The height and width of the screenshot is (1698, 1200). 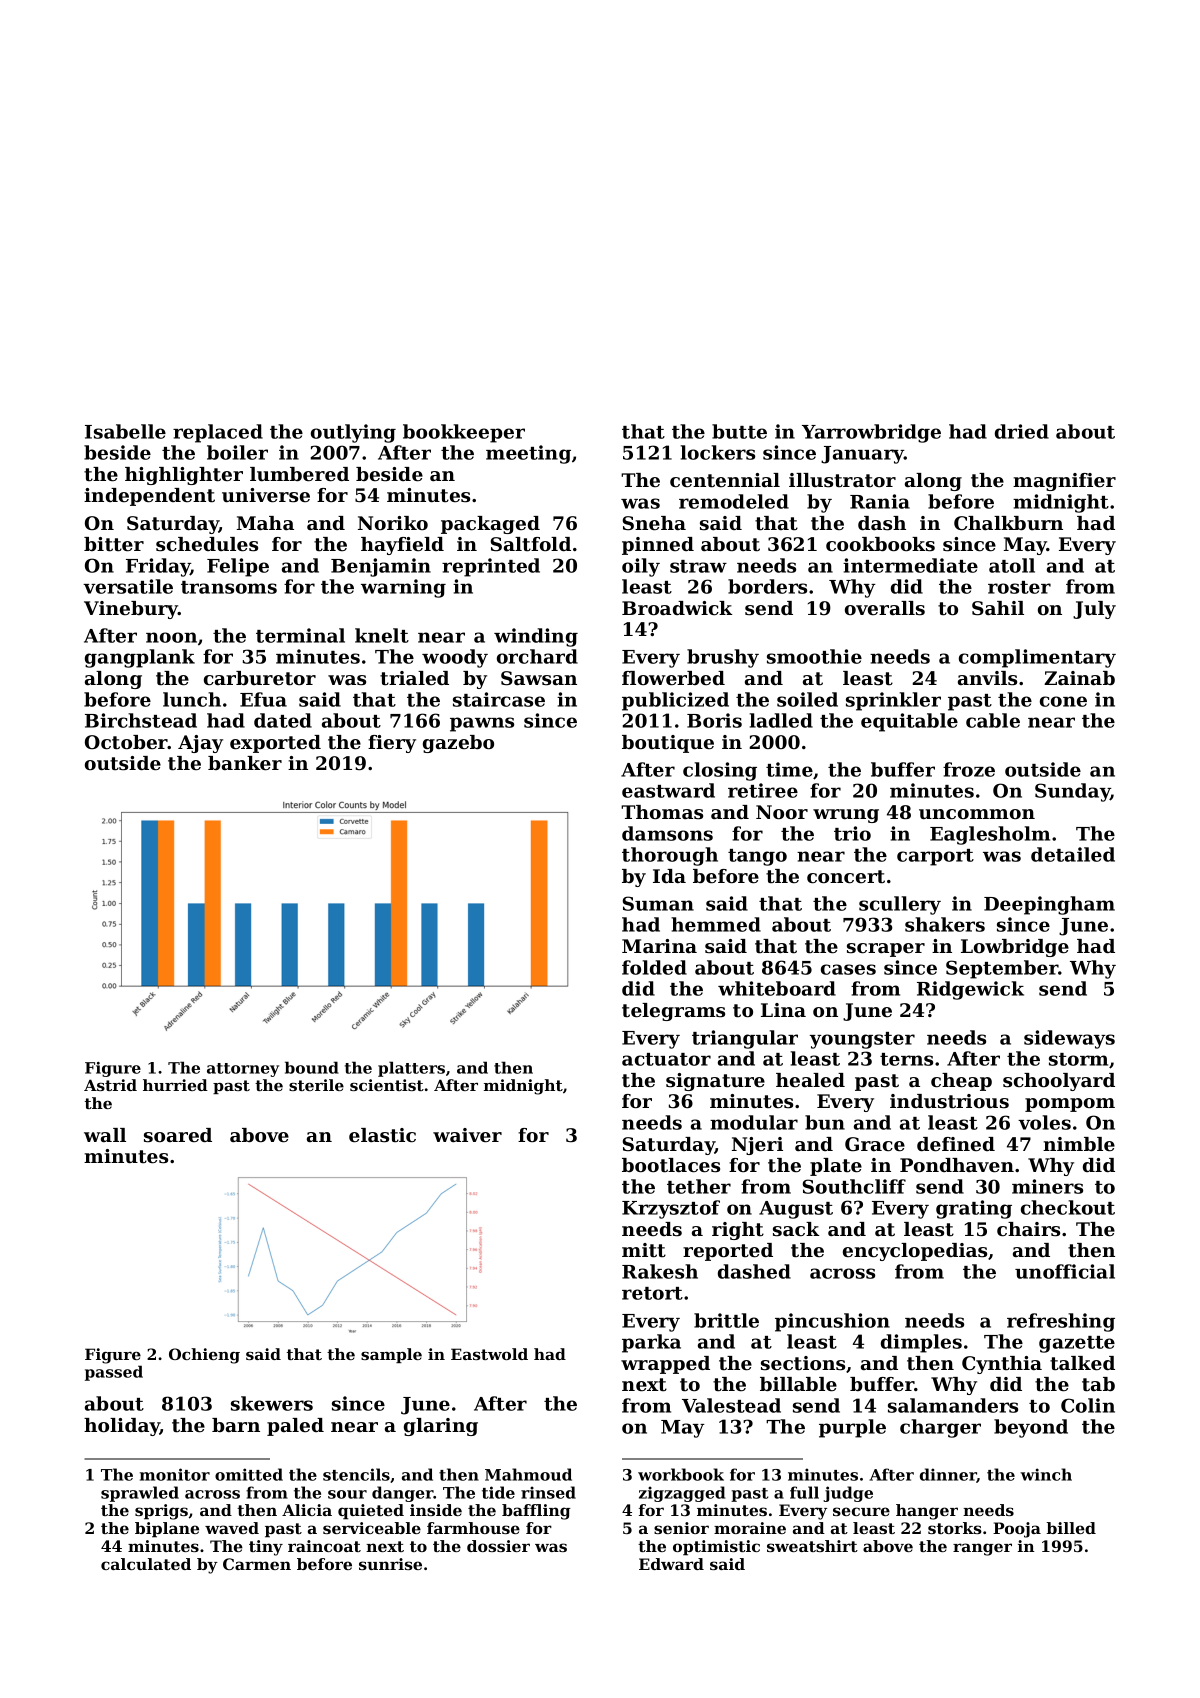 What do you see at coordinates (666, 1059) in the screenshot?
I see `actuator` at bounding box center [666, 1059].
